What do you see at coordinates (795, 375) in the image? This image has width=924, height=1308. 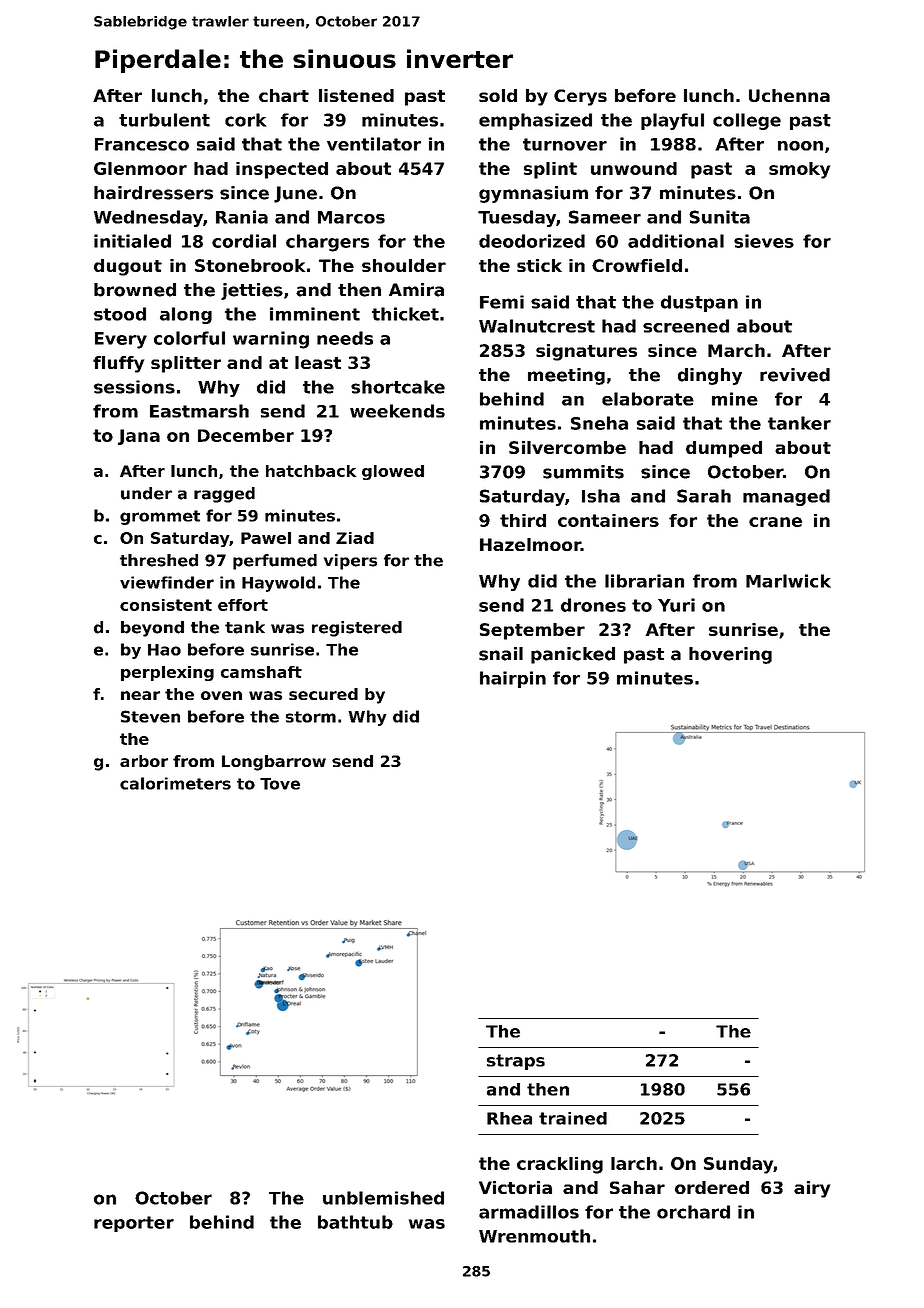 I see `revived` at bounding box center [795, 375].
